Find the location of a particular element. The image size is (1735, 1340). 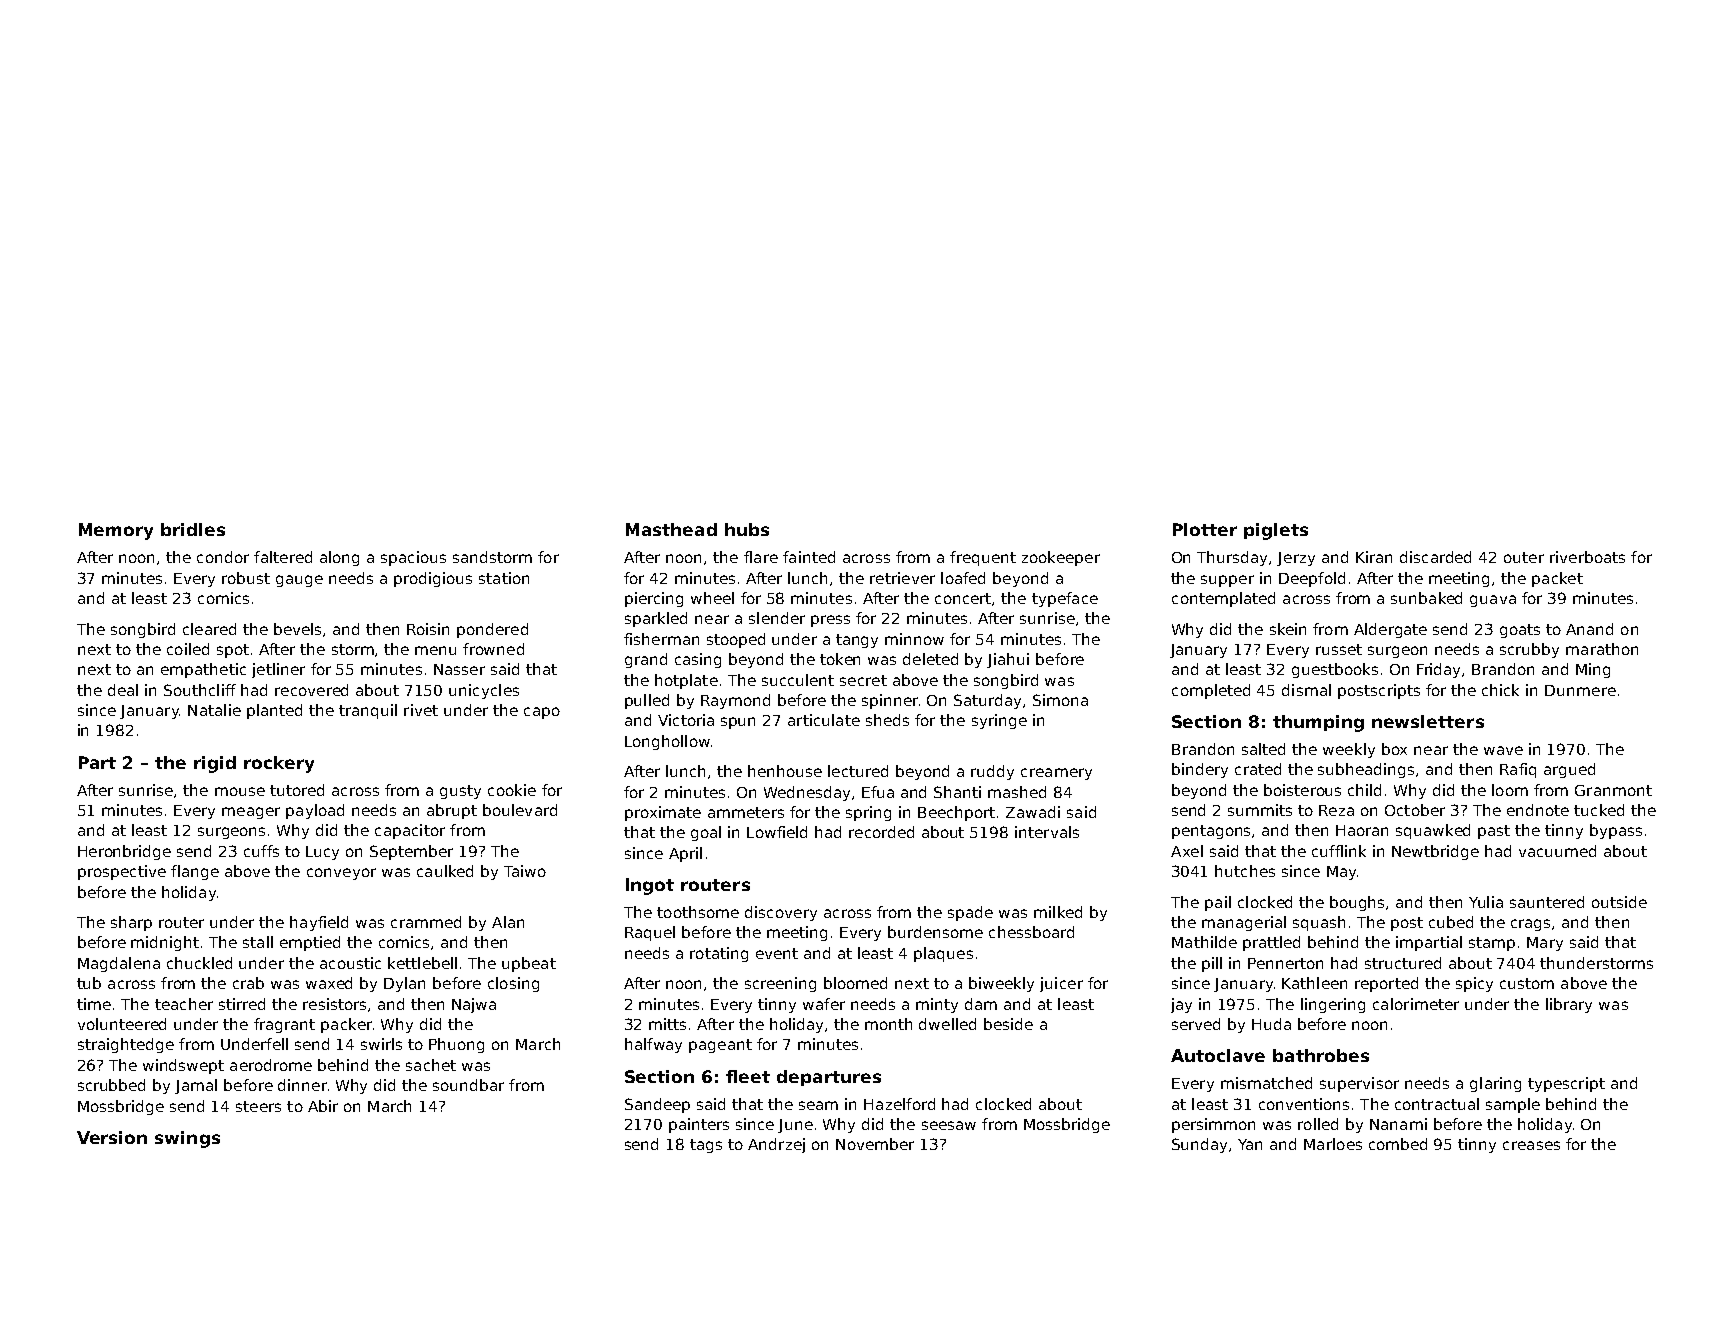

September is located at coordinates (411, 852).
